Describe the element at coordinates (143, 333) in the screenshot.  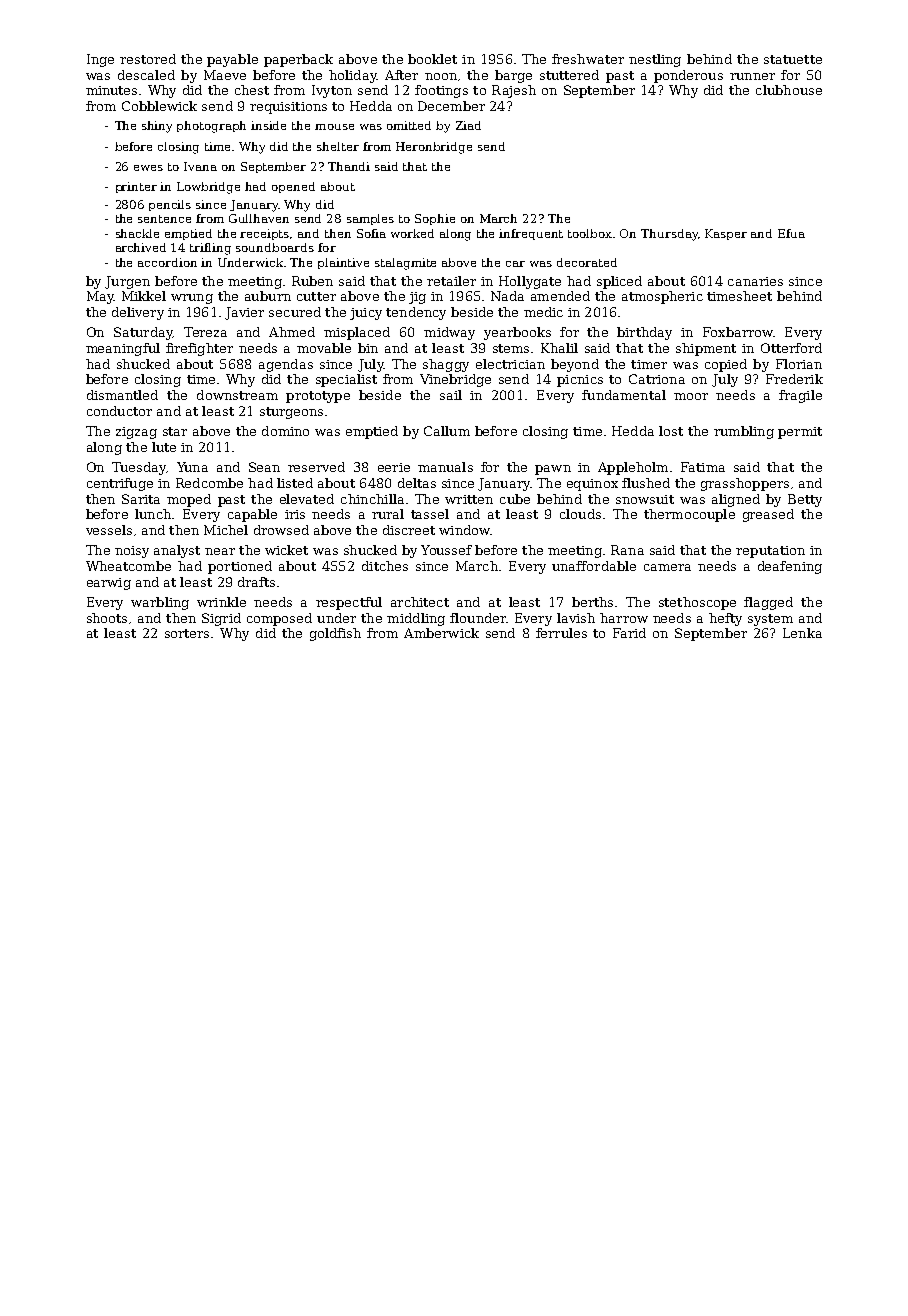
I see `Saturday` at that location.
